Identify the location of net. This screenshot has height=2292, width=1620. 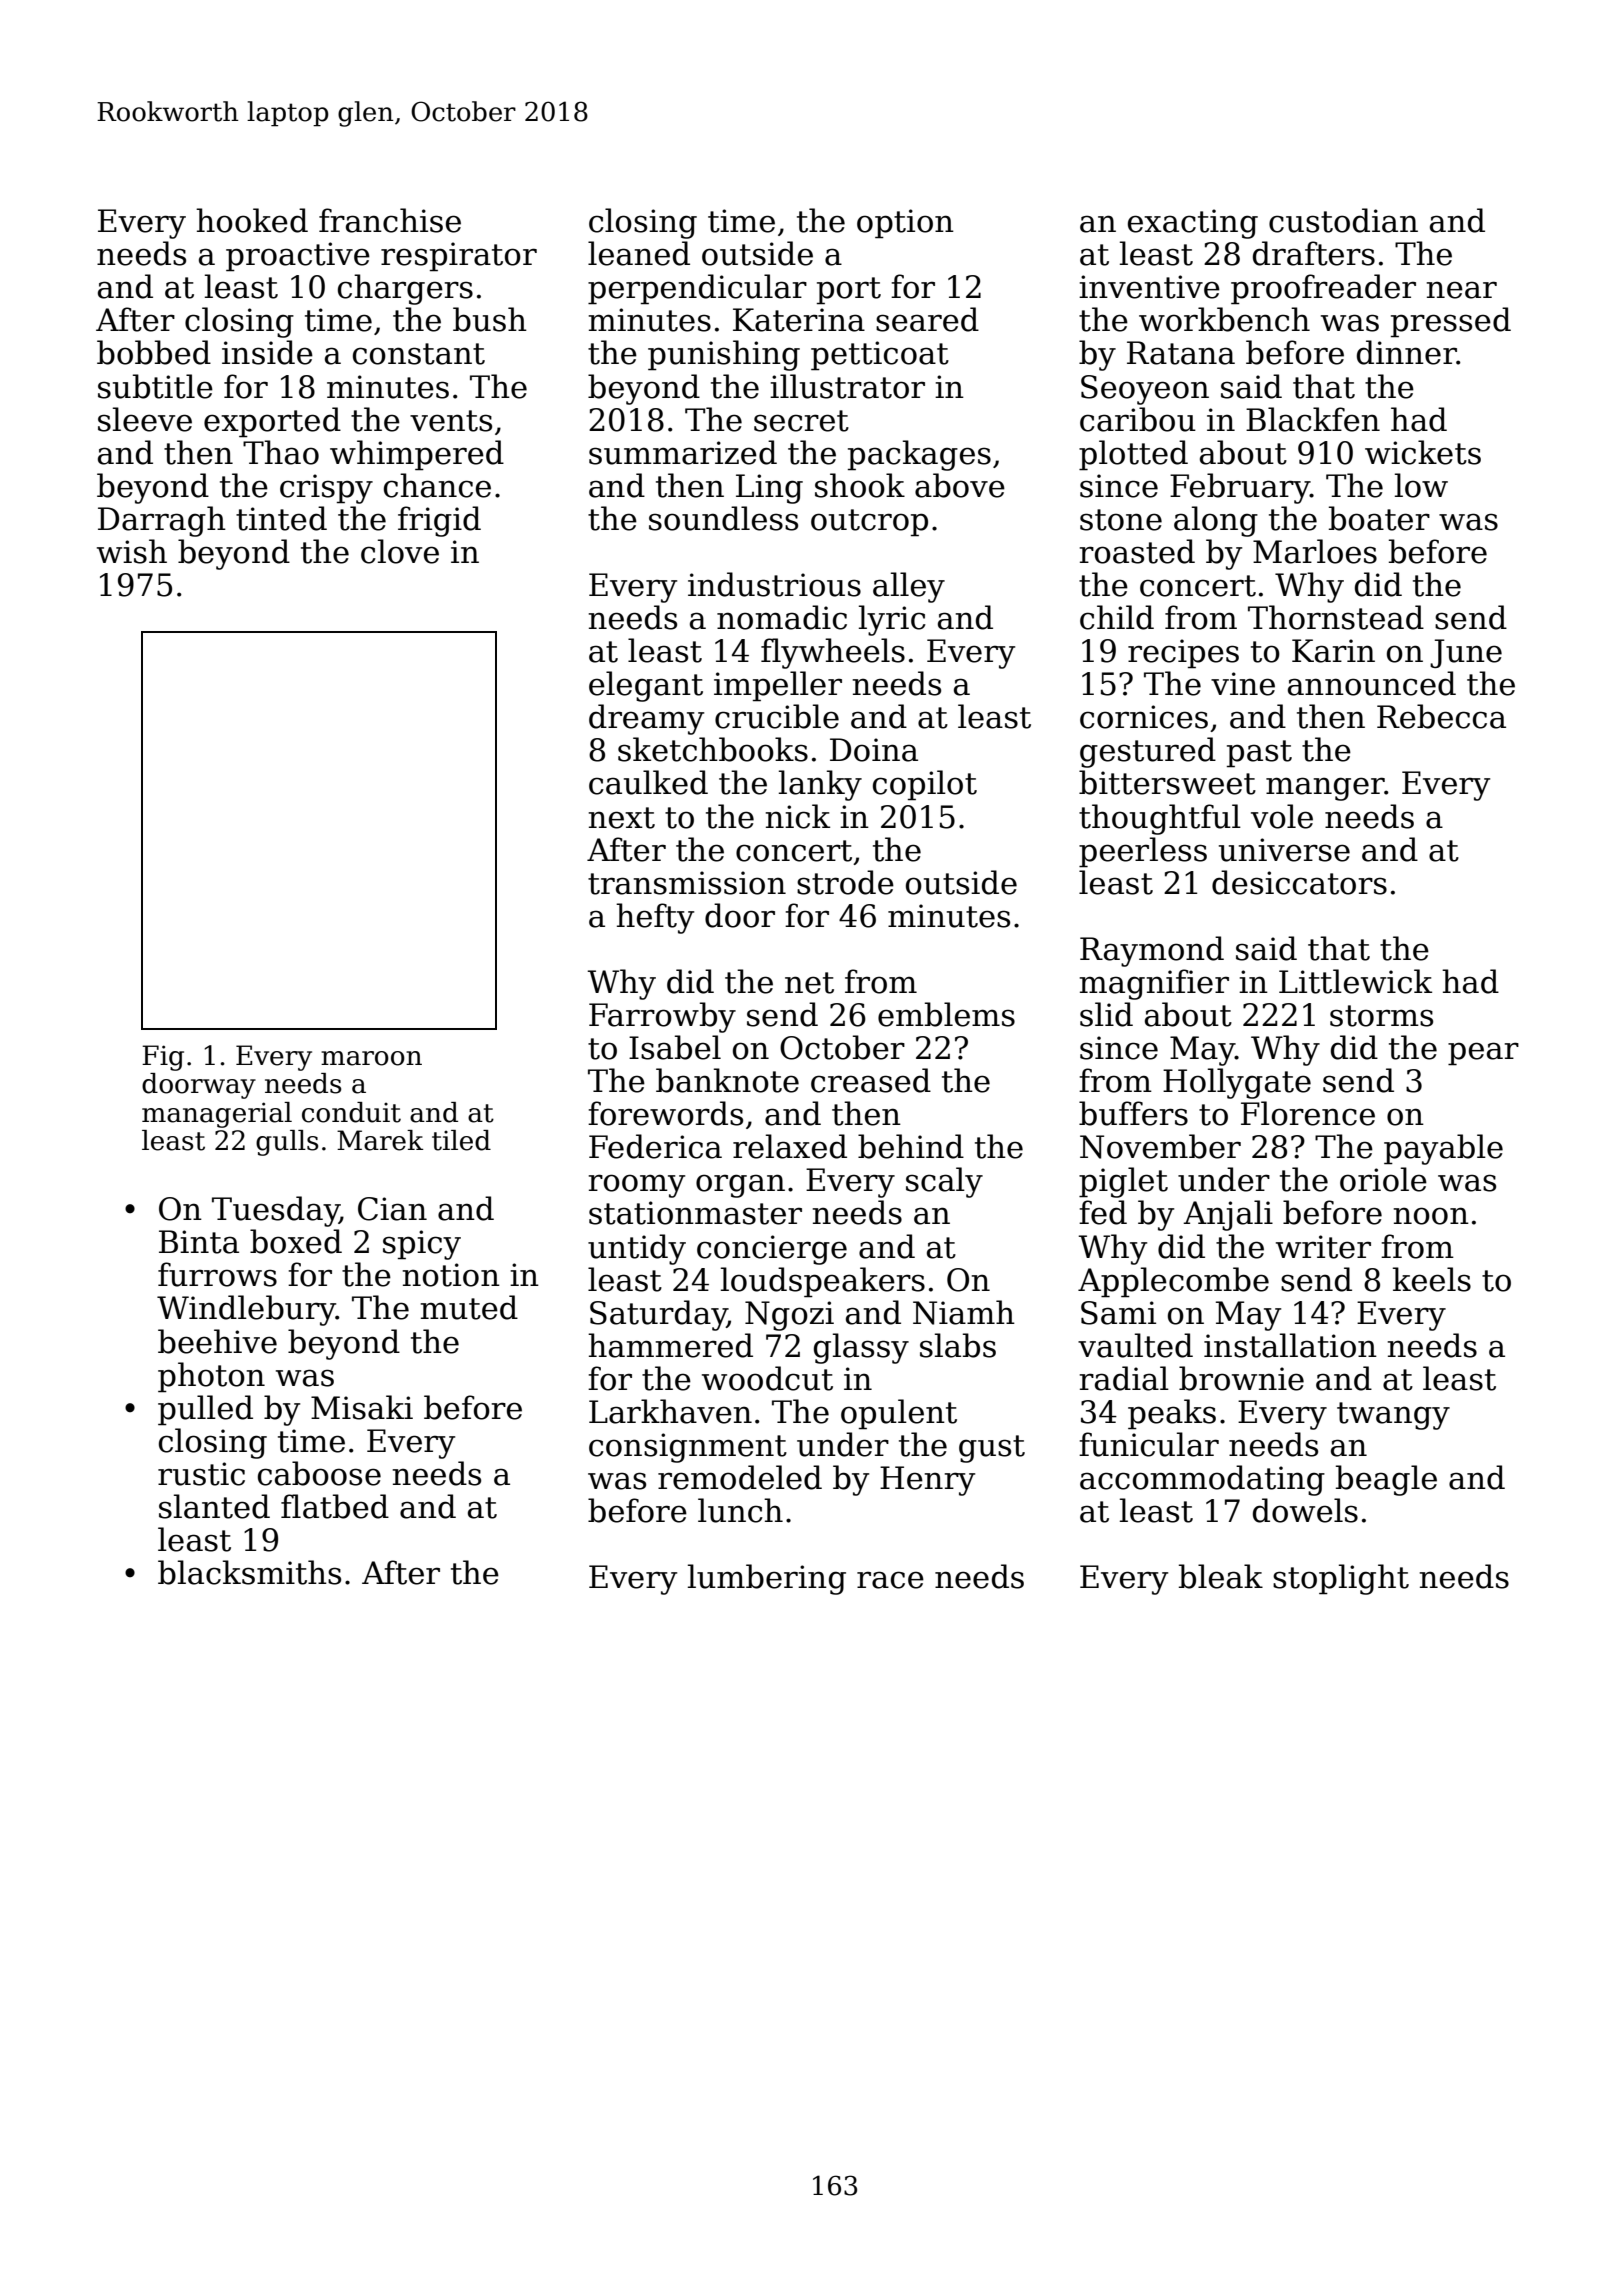
(809, 983).
